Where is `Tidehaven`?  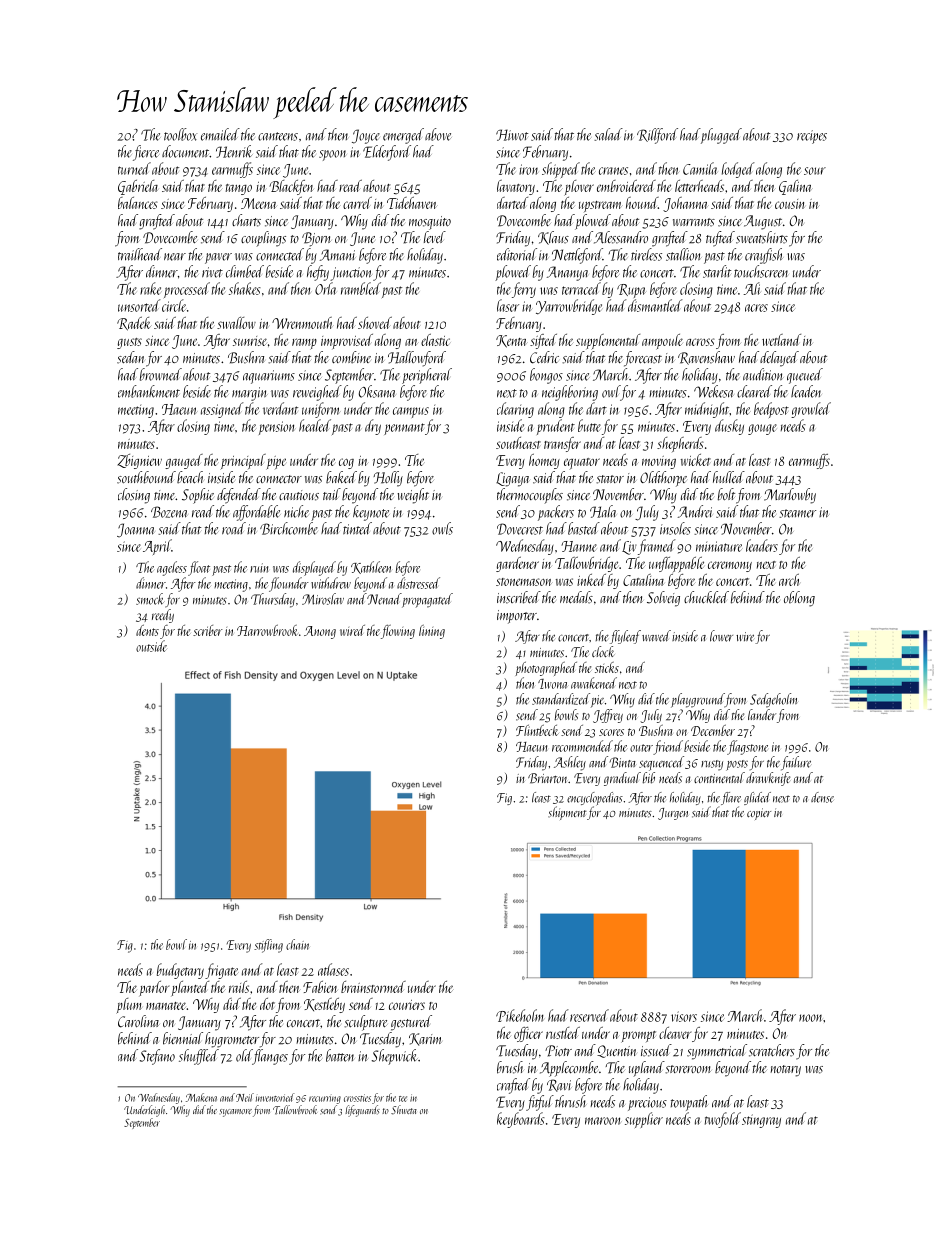 Tidehaven is located at coordinates (412, 203).
